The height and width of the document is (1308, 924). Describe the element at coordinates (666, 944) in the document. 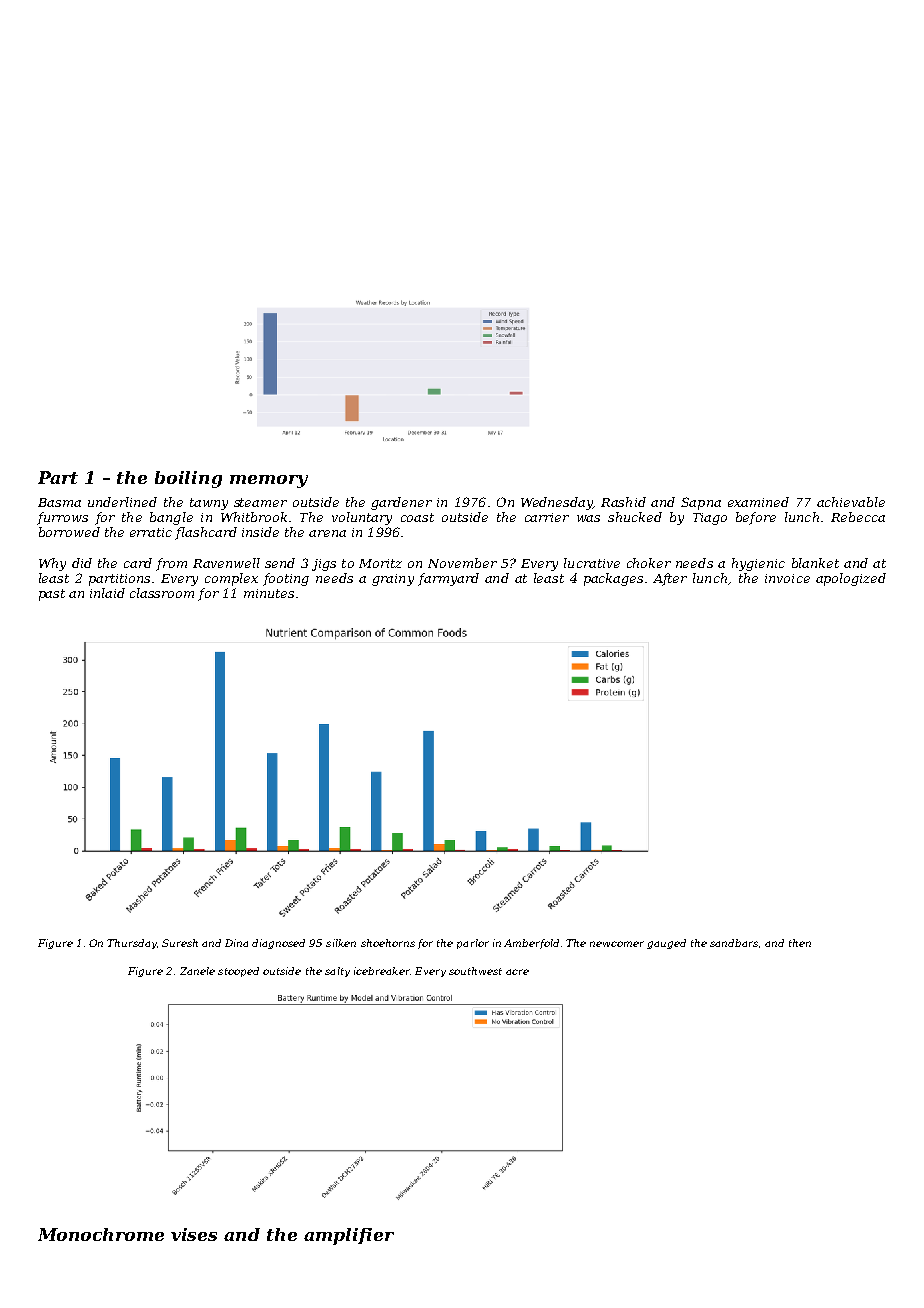

I see `gauged` at that location.
